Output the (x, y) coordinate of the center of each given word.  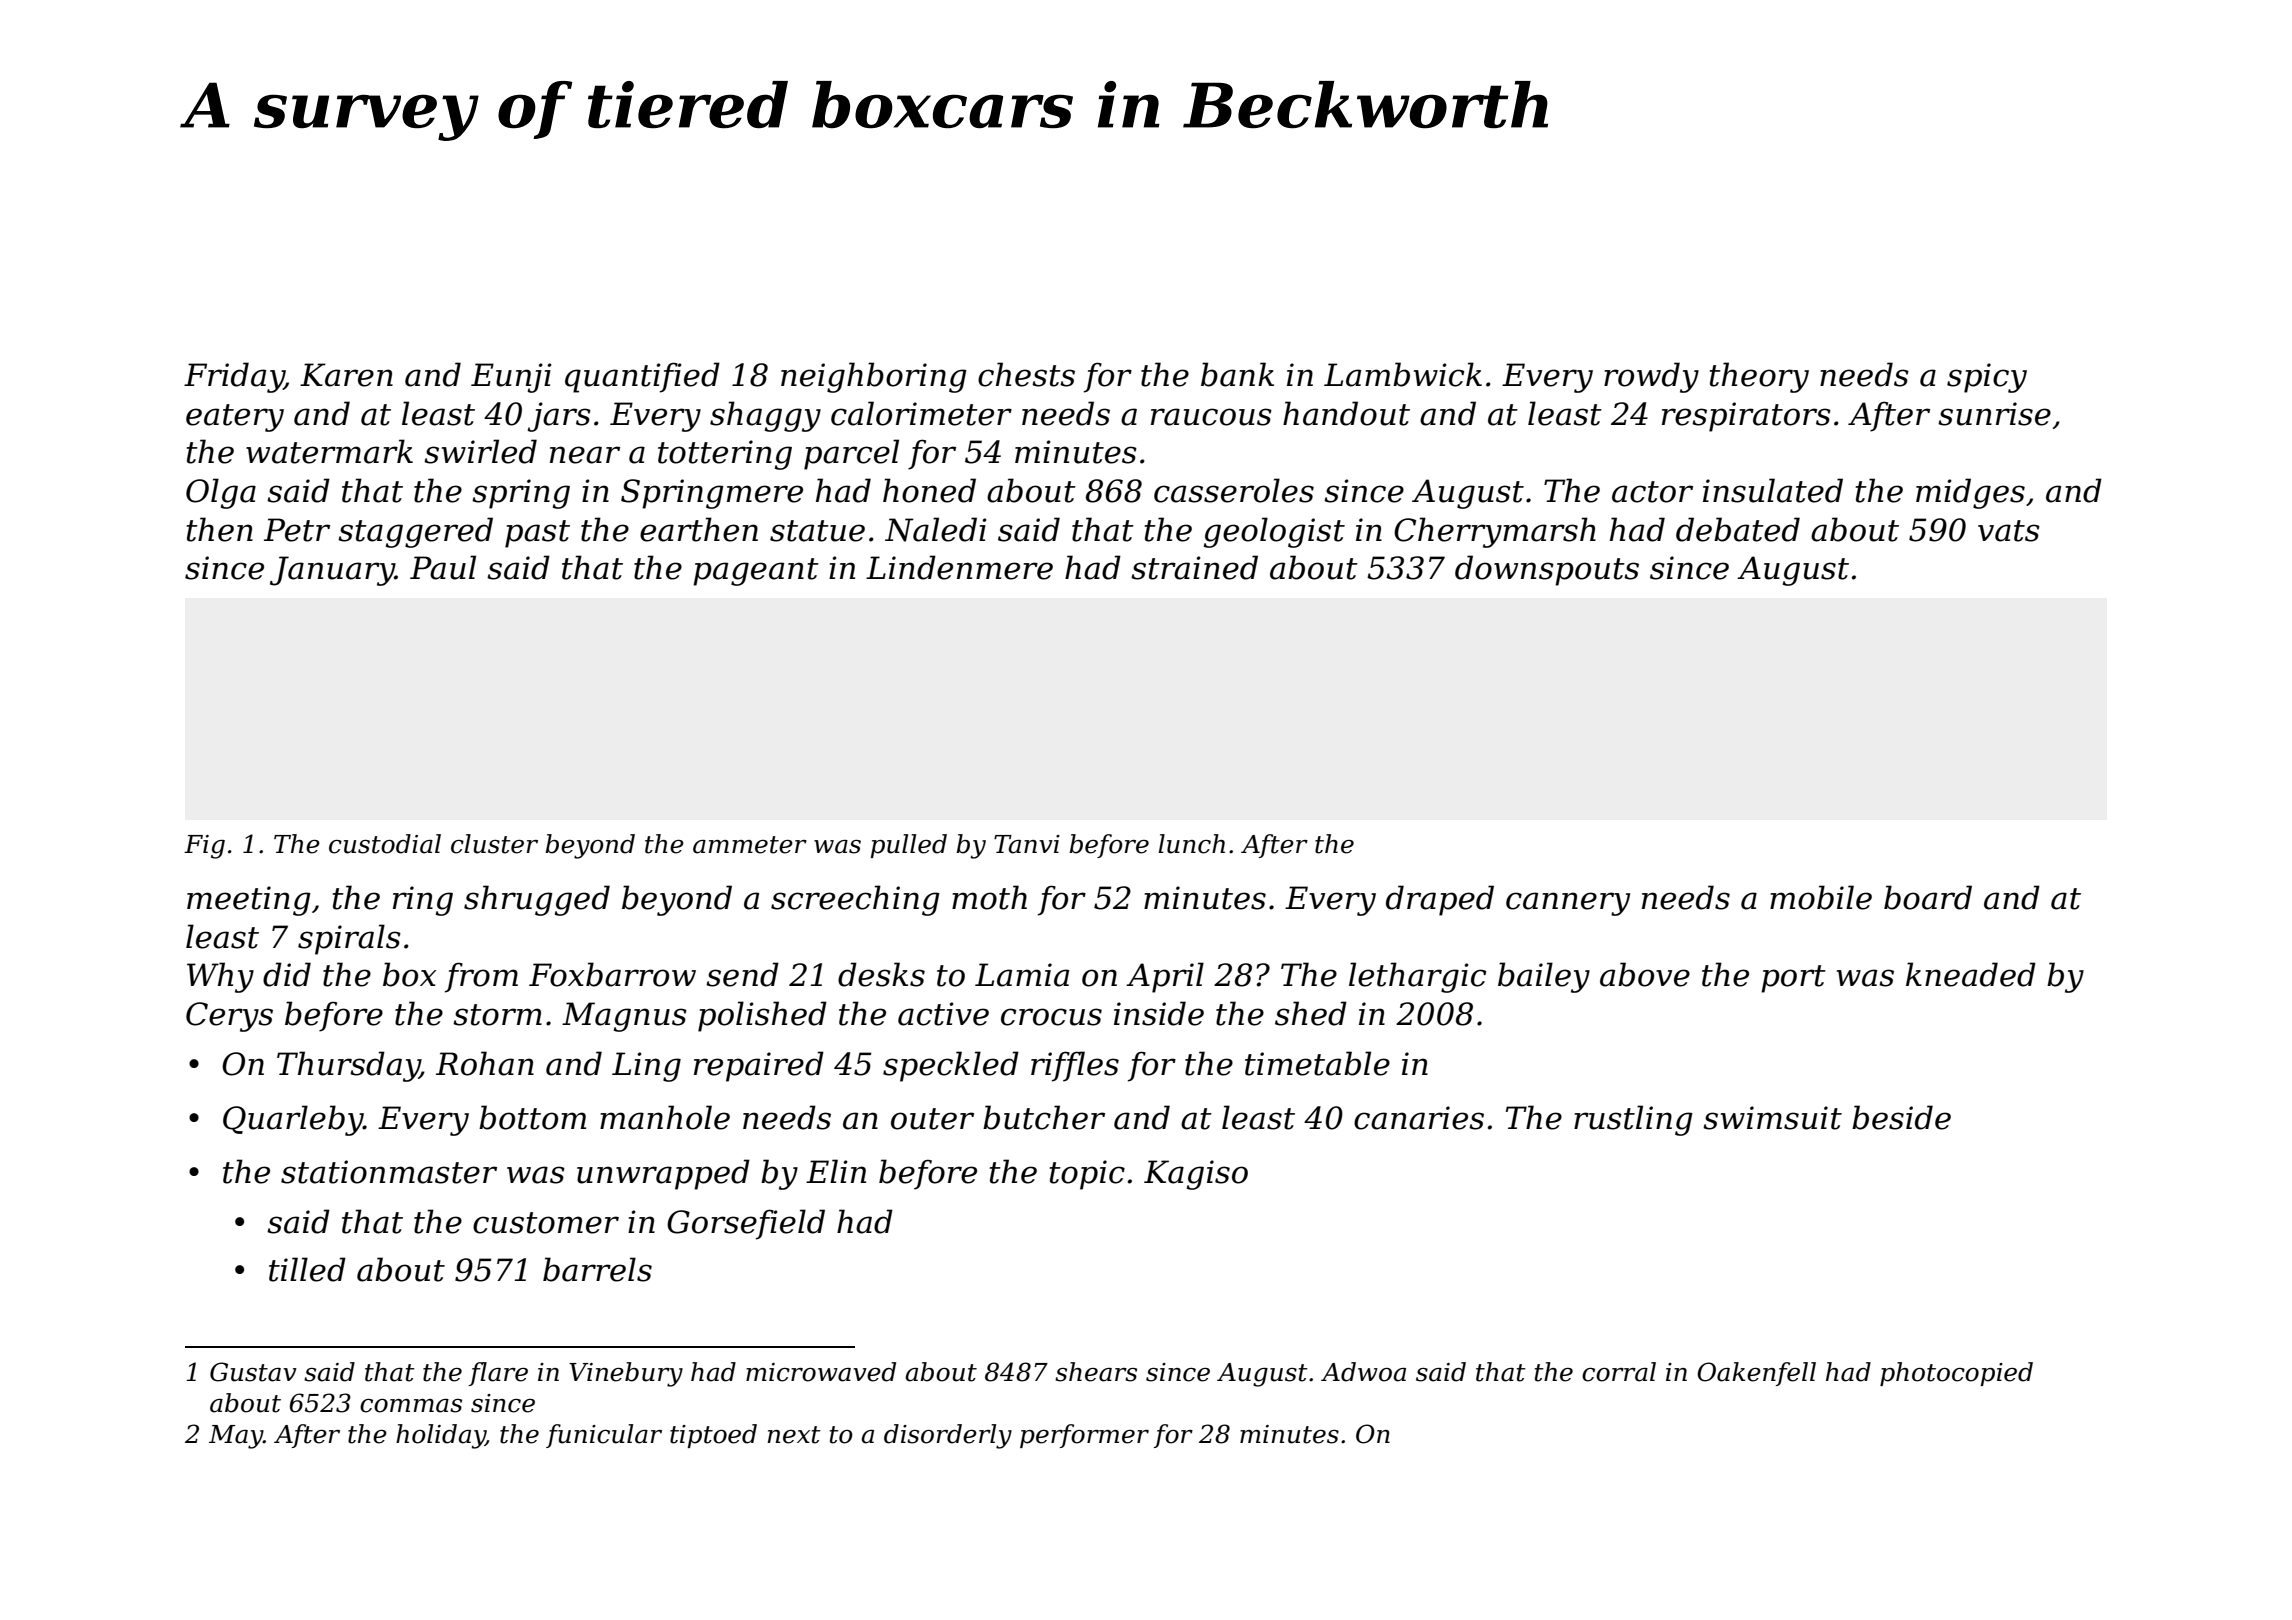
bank (1237, 374)
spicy (1987, 378)
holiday (441, 1436)
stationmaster (389, 1172)
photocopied (1956, 1374)
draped (1440, 900)
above (1645, 974)
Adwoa (1363, 1372)
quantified (642, 377)
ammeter (750, 845)
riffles (1075, 1066)
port (1793, 979)
